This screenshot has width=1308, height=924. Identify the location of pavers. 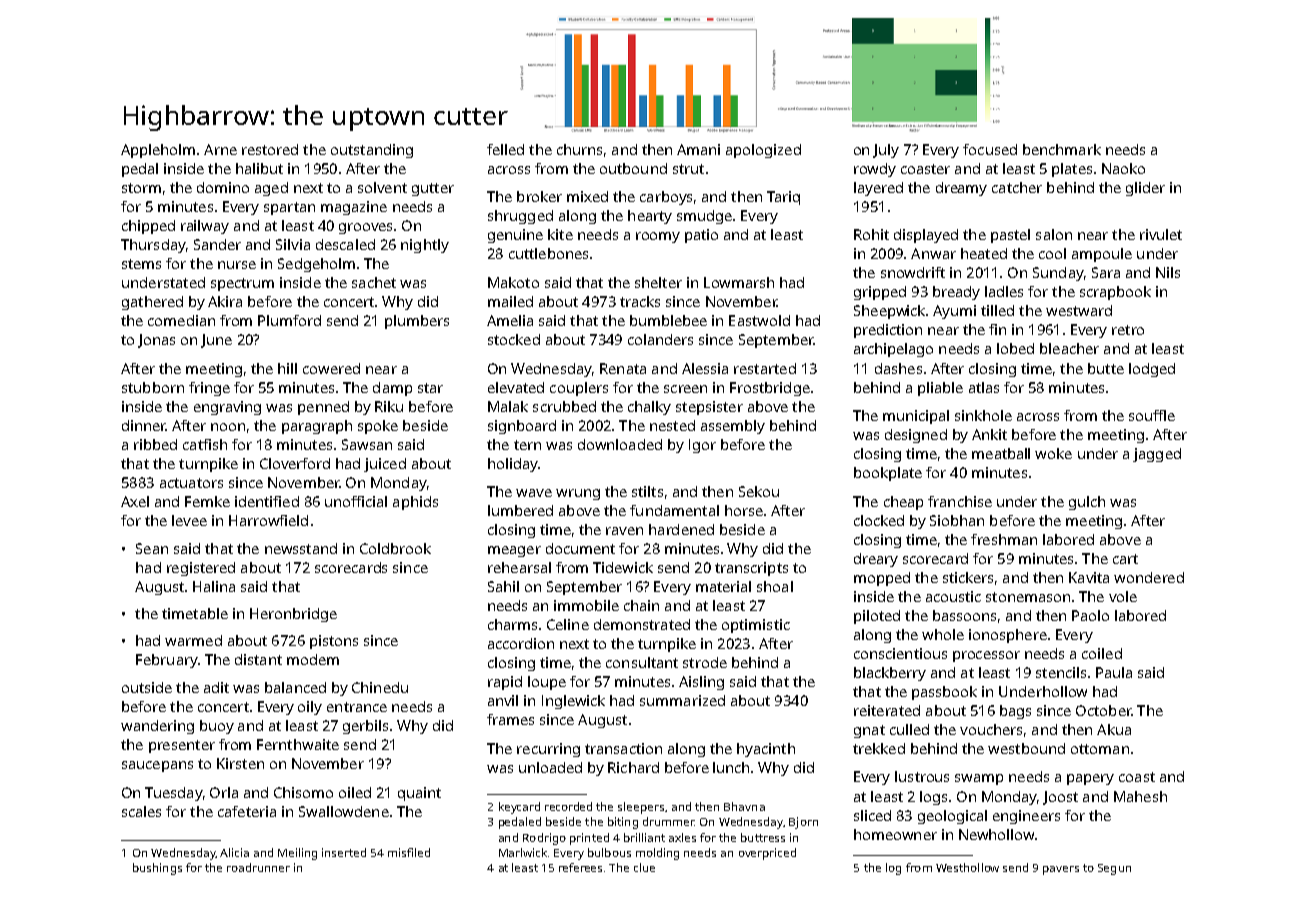
(1061, 870).
